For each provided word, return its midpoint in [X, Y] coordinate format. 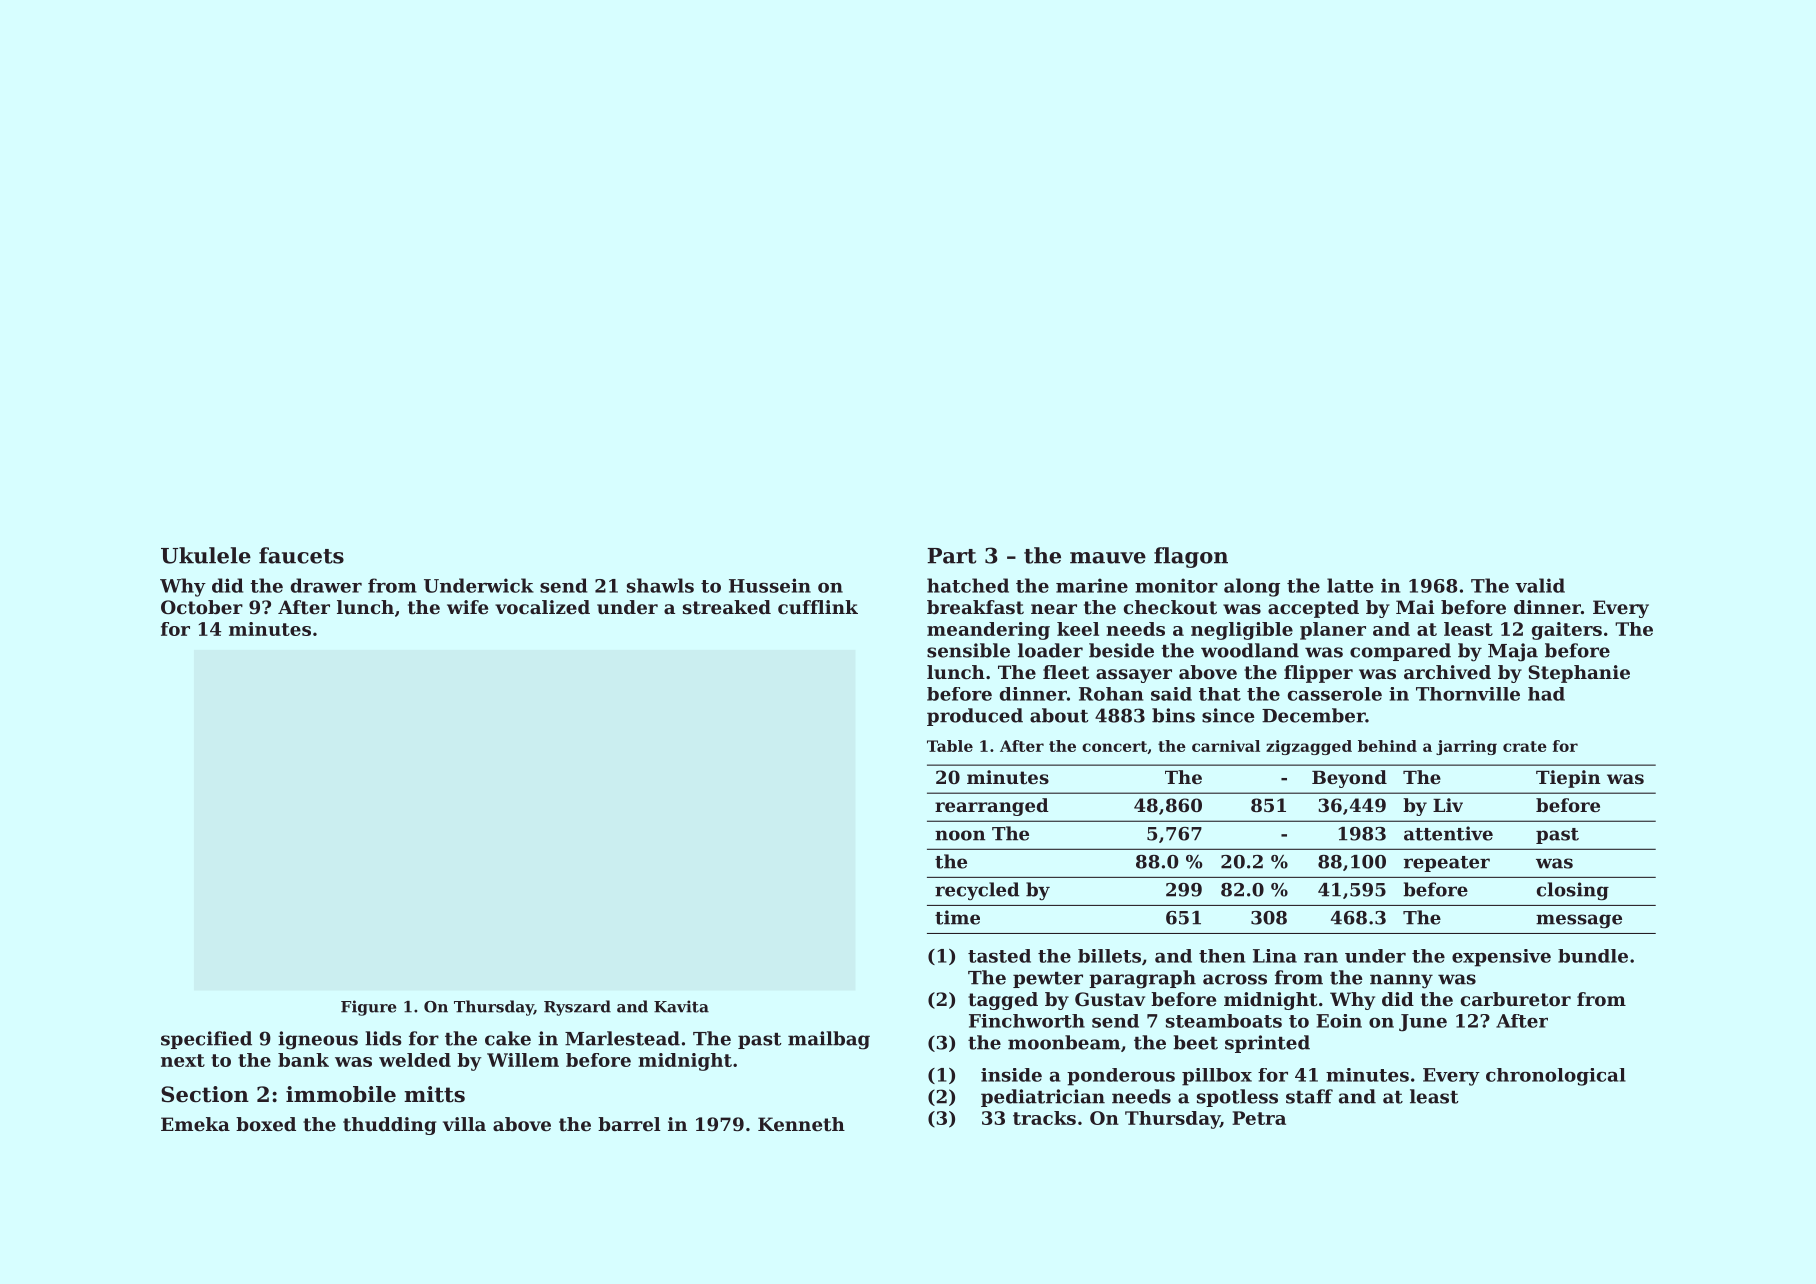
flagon [1191, 557]
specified [206, 1040]
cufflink [818, 607]
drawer [326, 585]
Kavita [681, 1006]
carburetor [1516, 999]
